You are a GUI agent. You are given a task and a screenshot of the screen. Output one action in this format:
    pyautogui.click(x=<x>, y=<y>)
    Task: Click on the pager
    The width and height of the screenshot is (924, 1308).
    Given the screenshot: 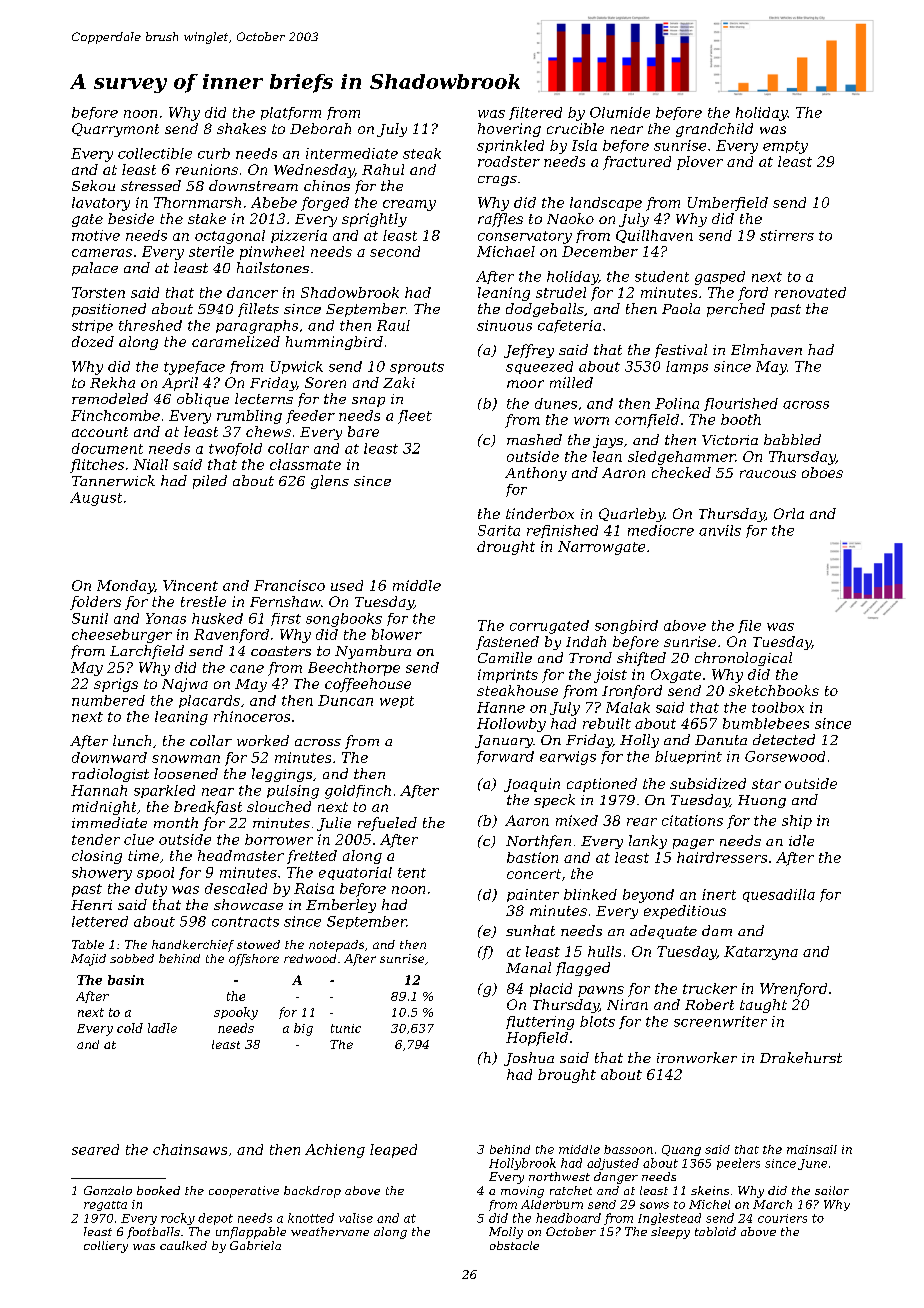 What is the action you would take?
    pyautogui.click(x=693, y=844)
